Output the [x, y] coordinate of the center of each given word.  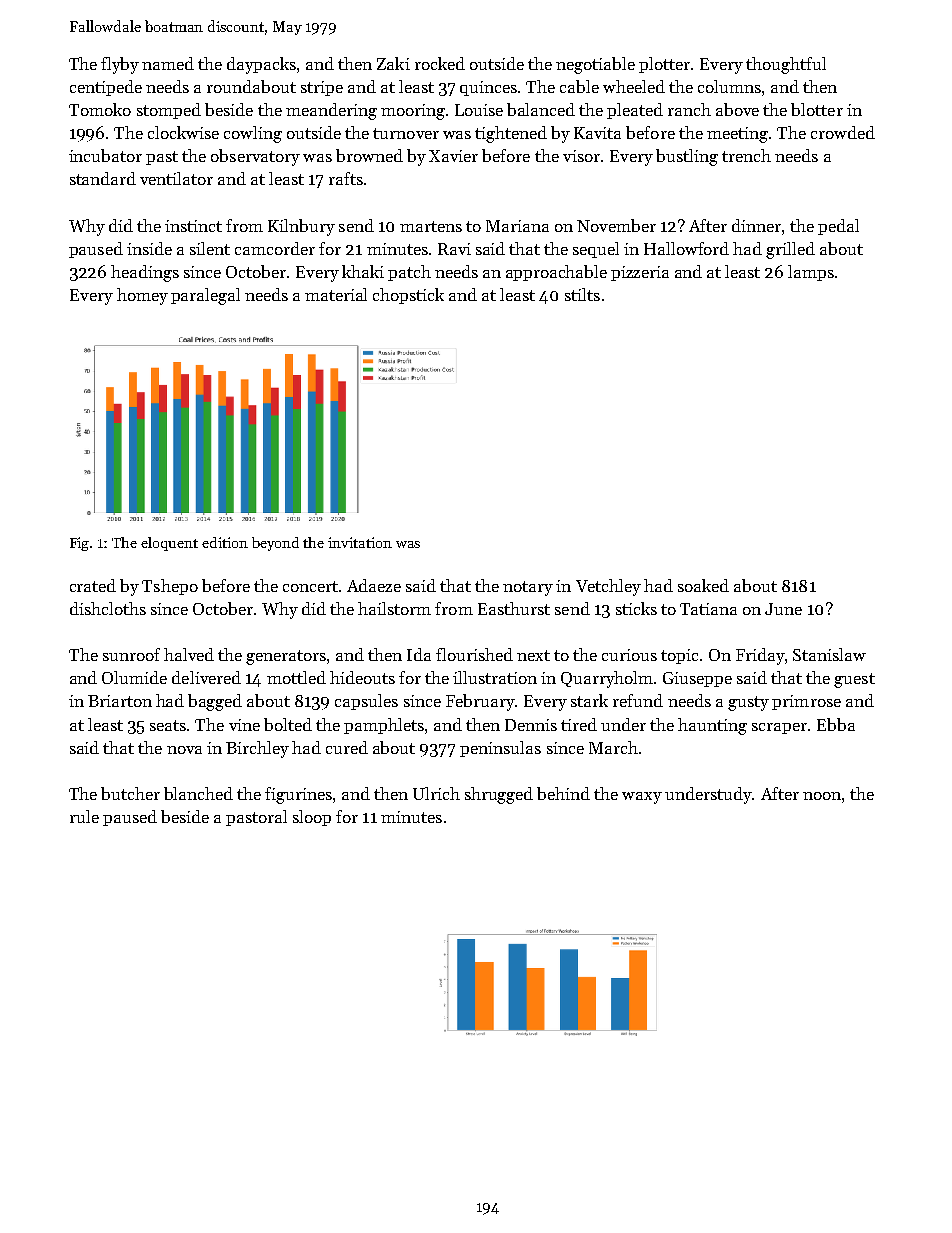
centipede [106, 88]
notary [528, 588]
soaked [703, 585]
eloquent [169, 544]
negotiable [595, 65]
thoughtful [786, 65]
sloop [312, 818]
